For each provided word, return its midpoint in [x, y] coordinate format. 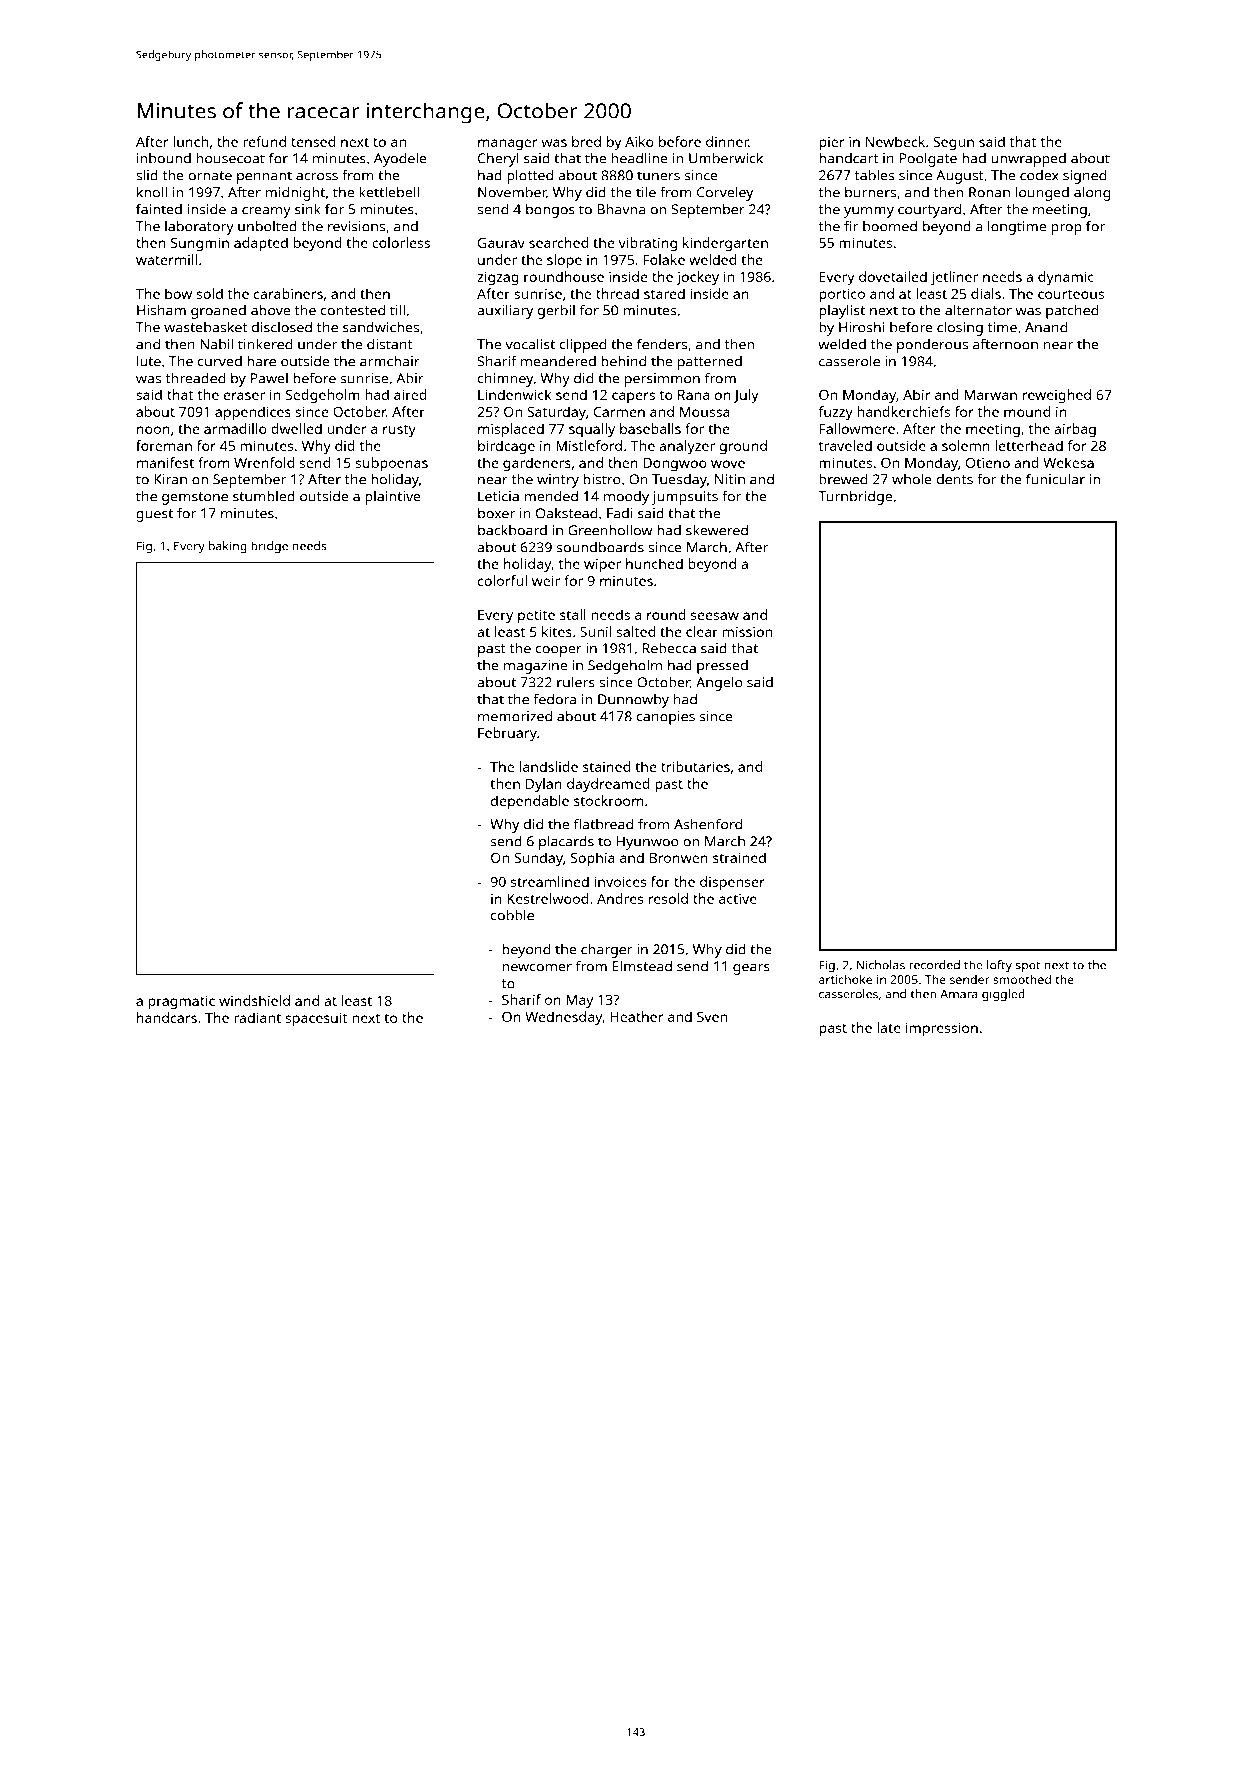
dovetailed [893, 276]
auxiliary [505, 312]
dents [955, 479]
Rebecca [669, 648]
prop [1066, 229]
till [397, 310]
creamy [266, 212]
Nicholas [881, 965]
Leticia [498, 496]
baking [228, 547]
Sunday [538, 859]
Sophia [593, 859]
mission [747, 631]
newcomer [537, 968]
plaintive [393, 498]
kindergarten [725, 244]
